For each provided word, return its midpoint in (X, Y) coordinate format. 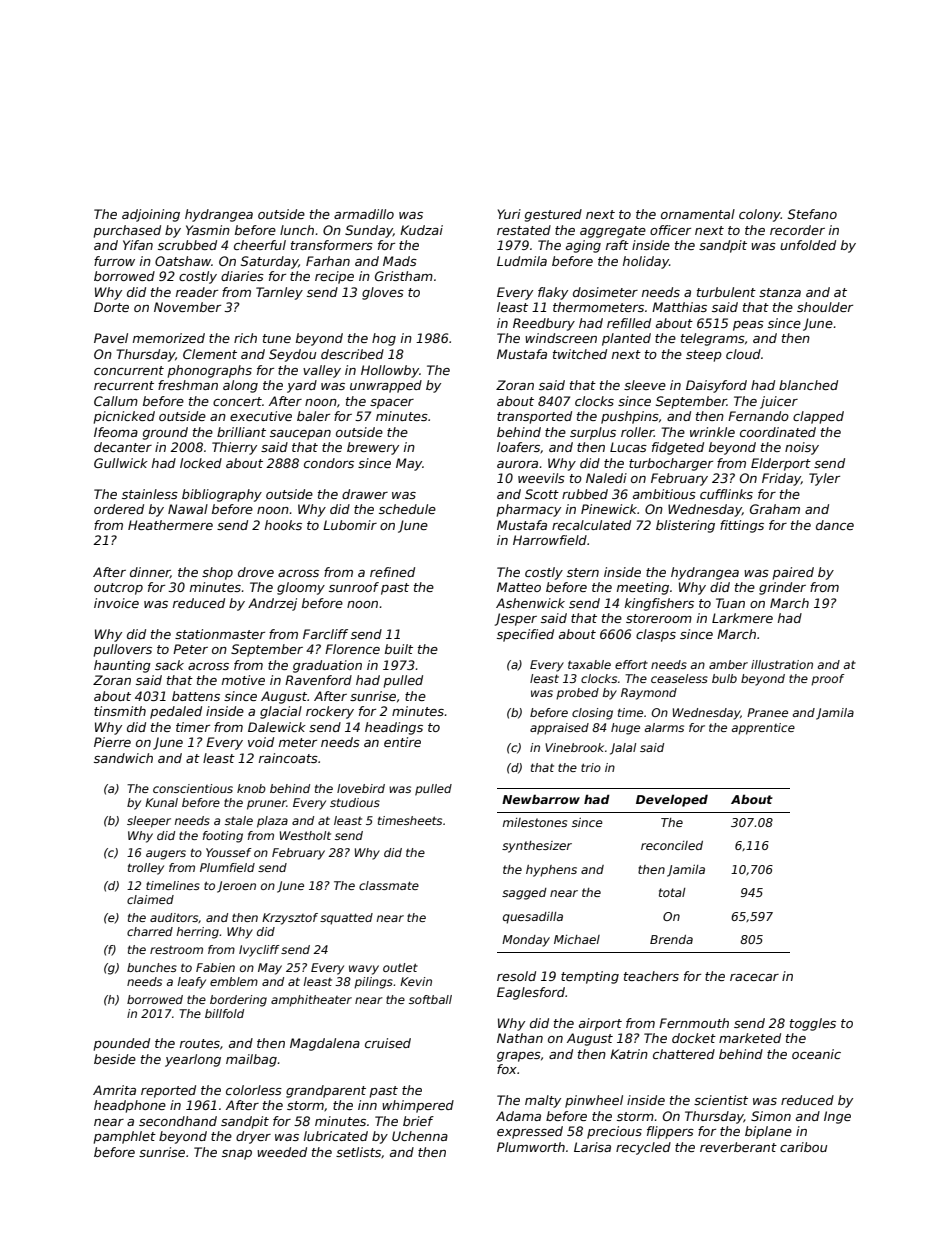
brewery (373, 448)
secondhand (178, 1121)
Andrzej (272, 604)
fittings (742, 526)
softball (430, 999)
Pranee (767, 712)
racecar (754, 977)
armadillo (364, 214)
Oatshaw (183, 261)
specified (525, 635)
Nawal (188, 509)
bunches (152, 967)
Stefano (812, 214)
